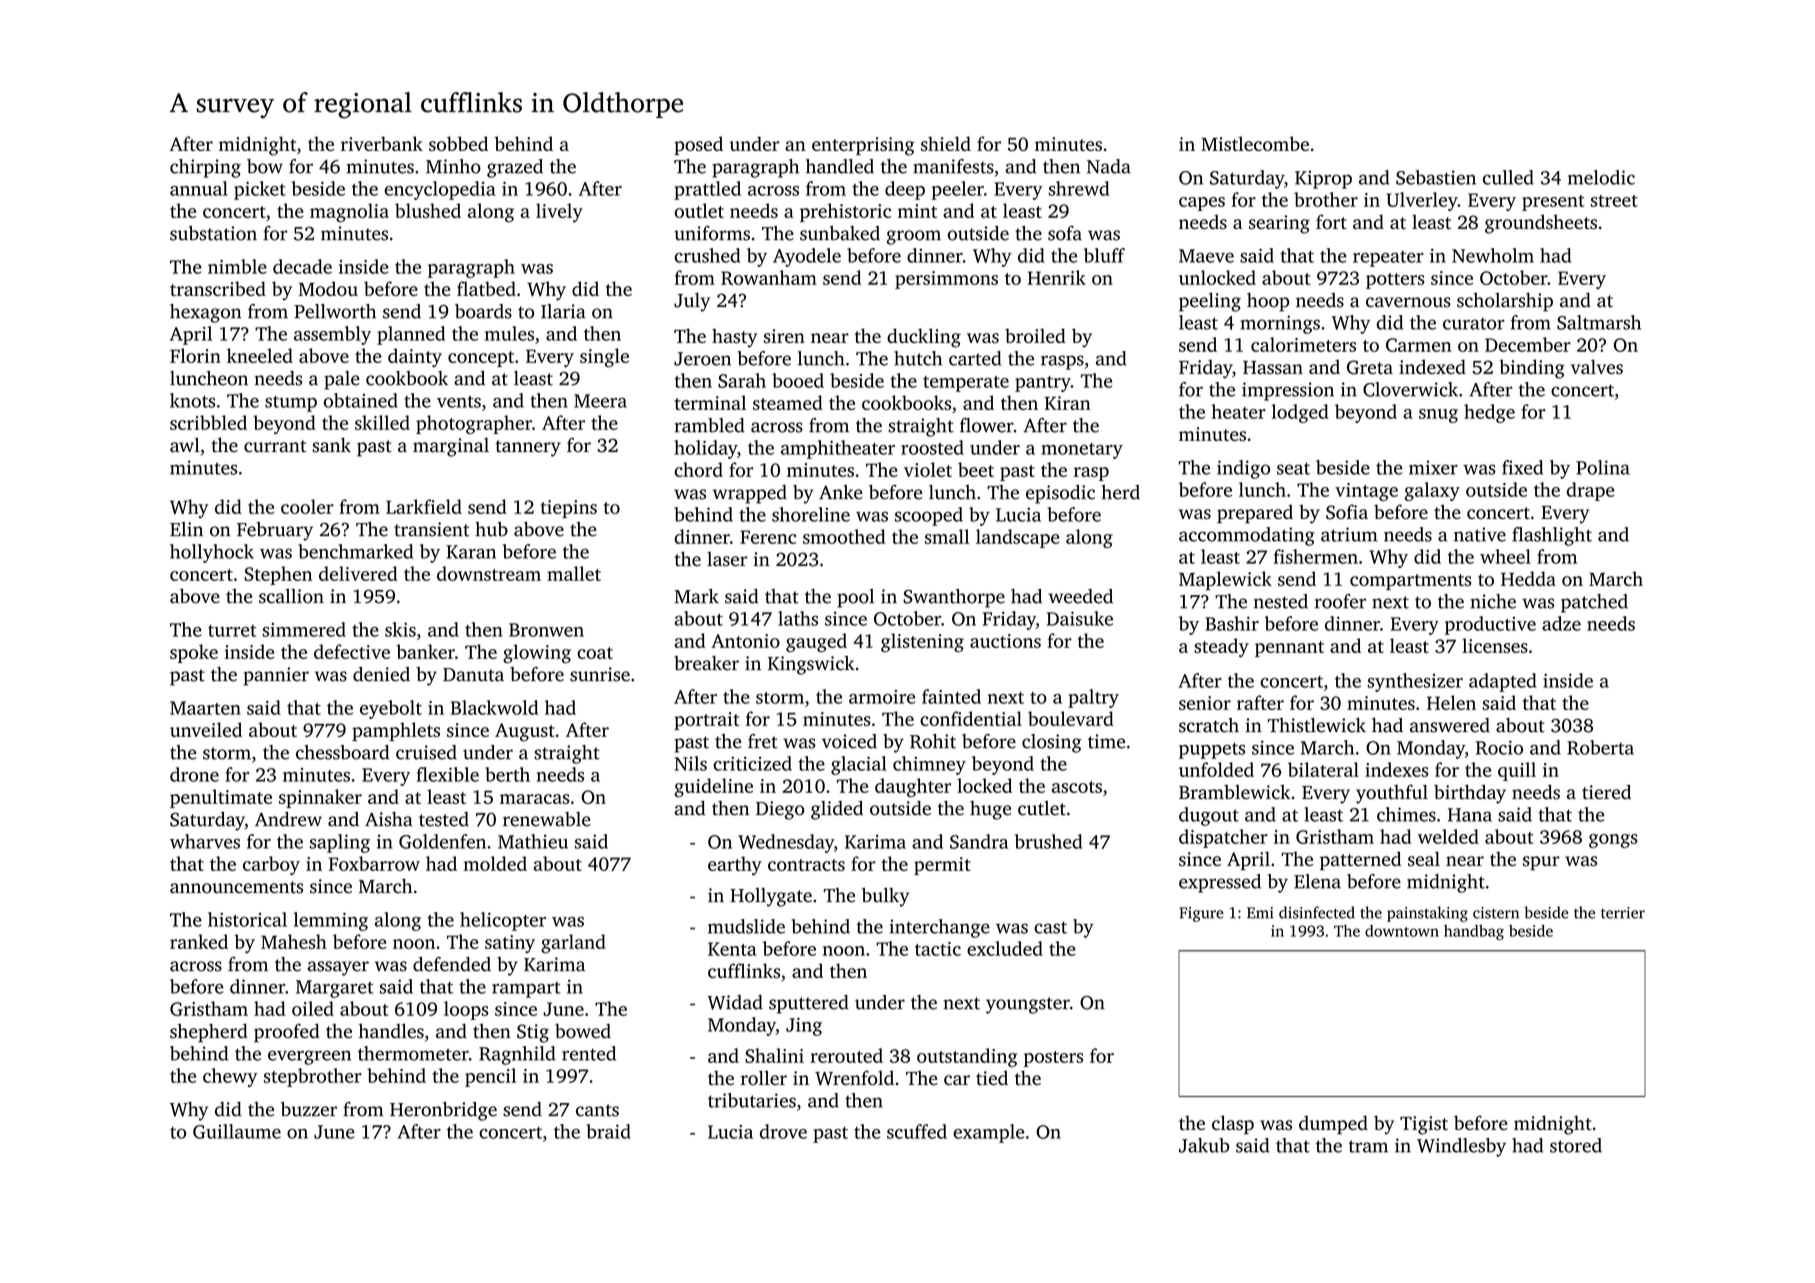 The image size is (1815, 1283). I want to click on cavernous, so click(1408, 302).
